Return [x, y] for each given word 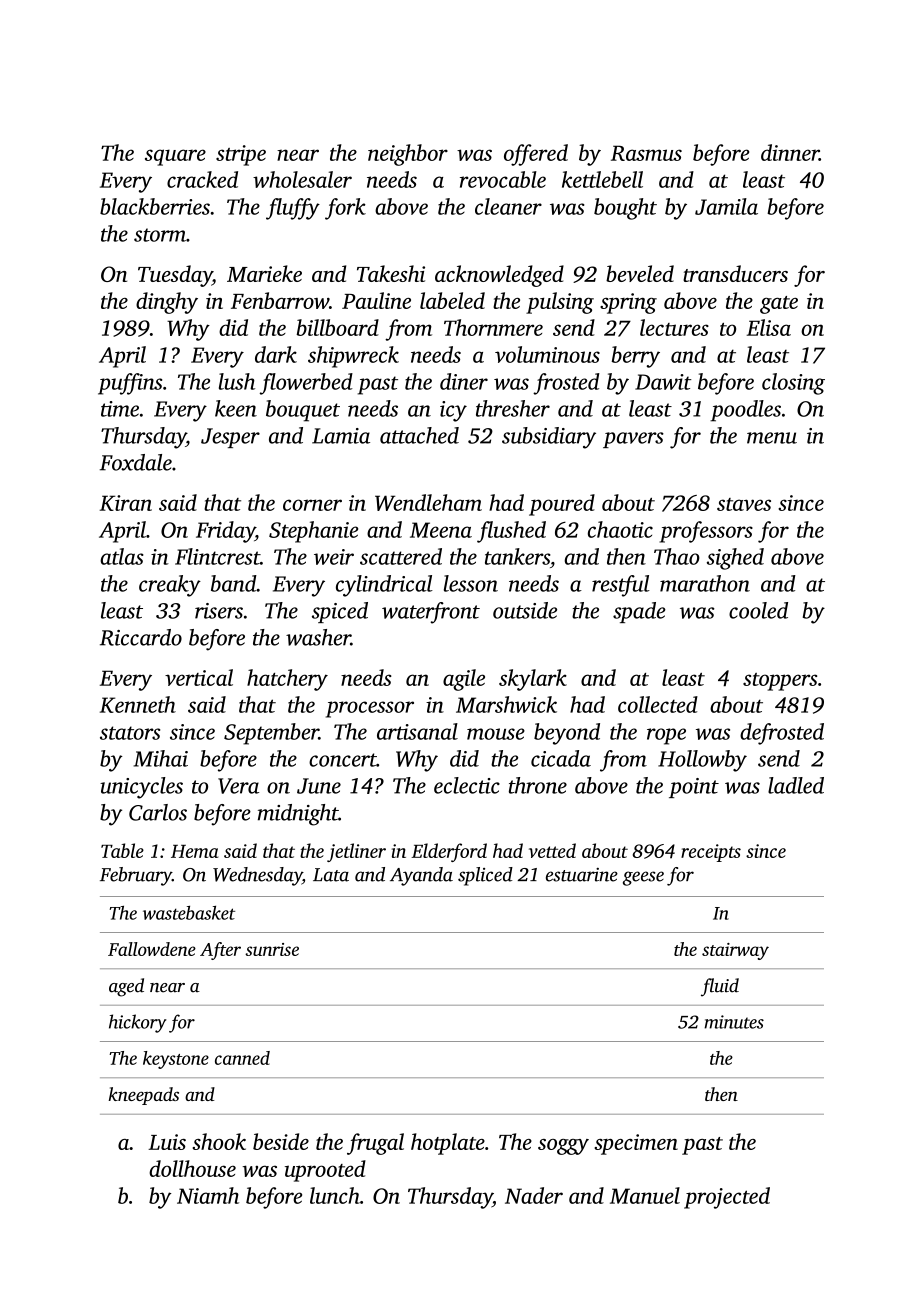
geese [643, 878]
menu [772, 438]
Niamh [208, 1195]
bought [625, 209]
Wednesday [257, 876]
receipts [711, 853]
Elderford [449, 852]
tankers [517, 556]
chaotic [620, 529]
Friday [225, 532]
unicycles [141, 788]
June [319, 786]
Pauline [376, 300]
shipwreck [353, 357]
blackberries [155, 206]
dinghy [167, 303]
